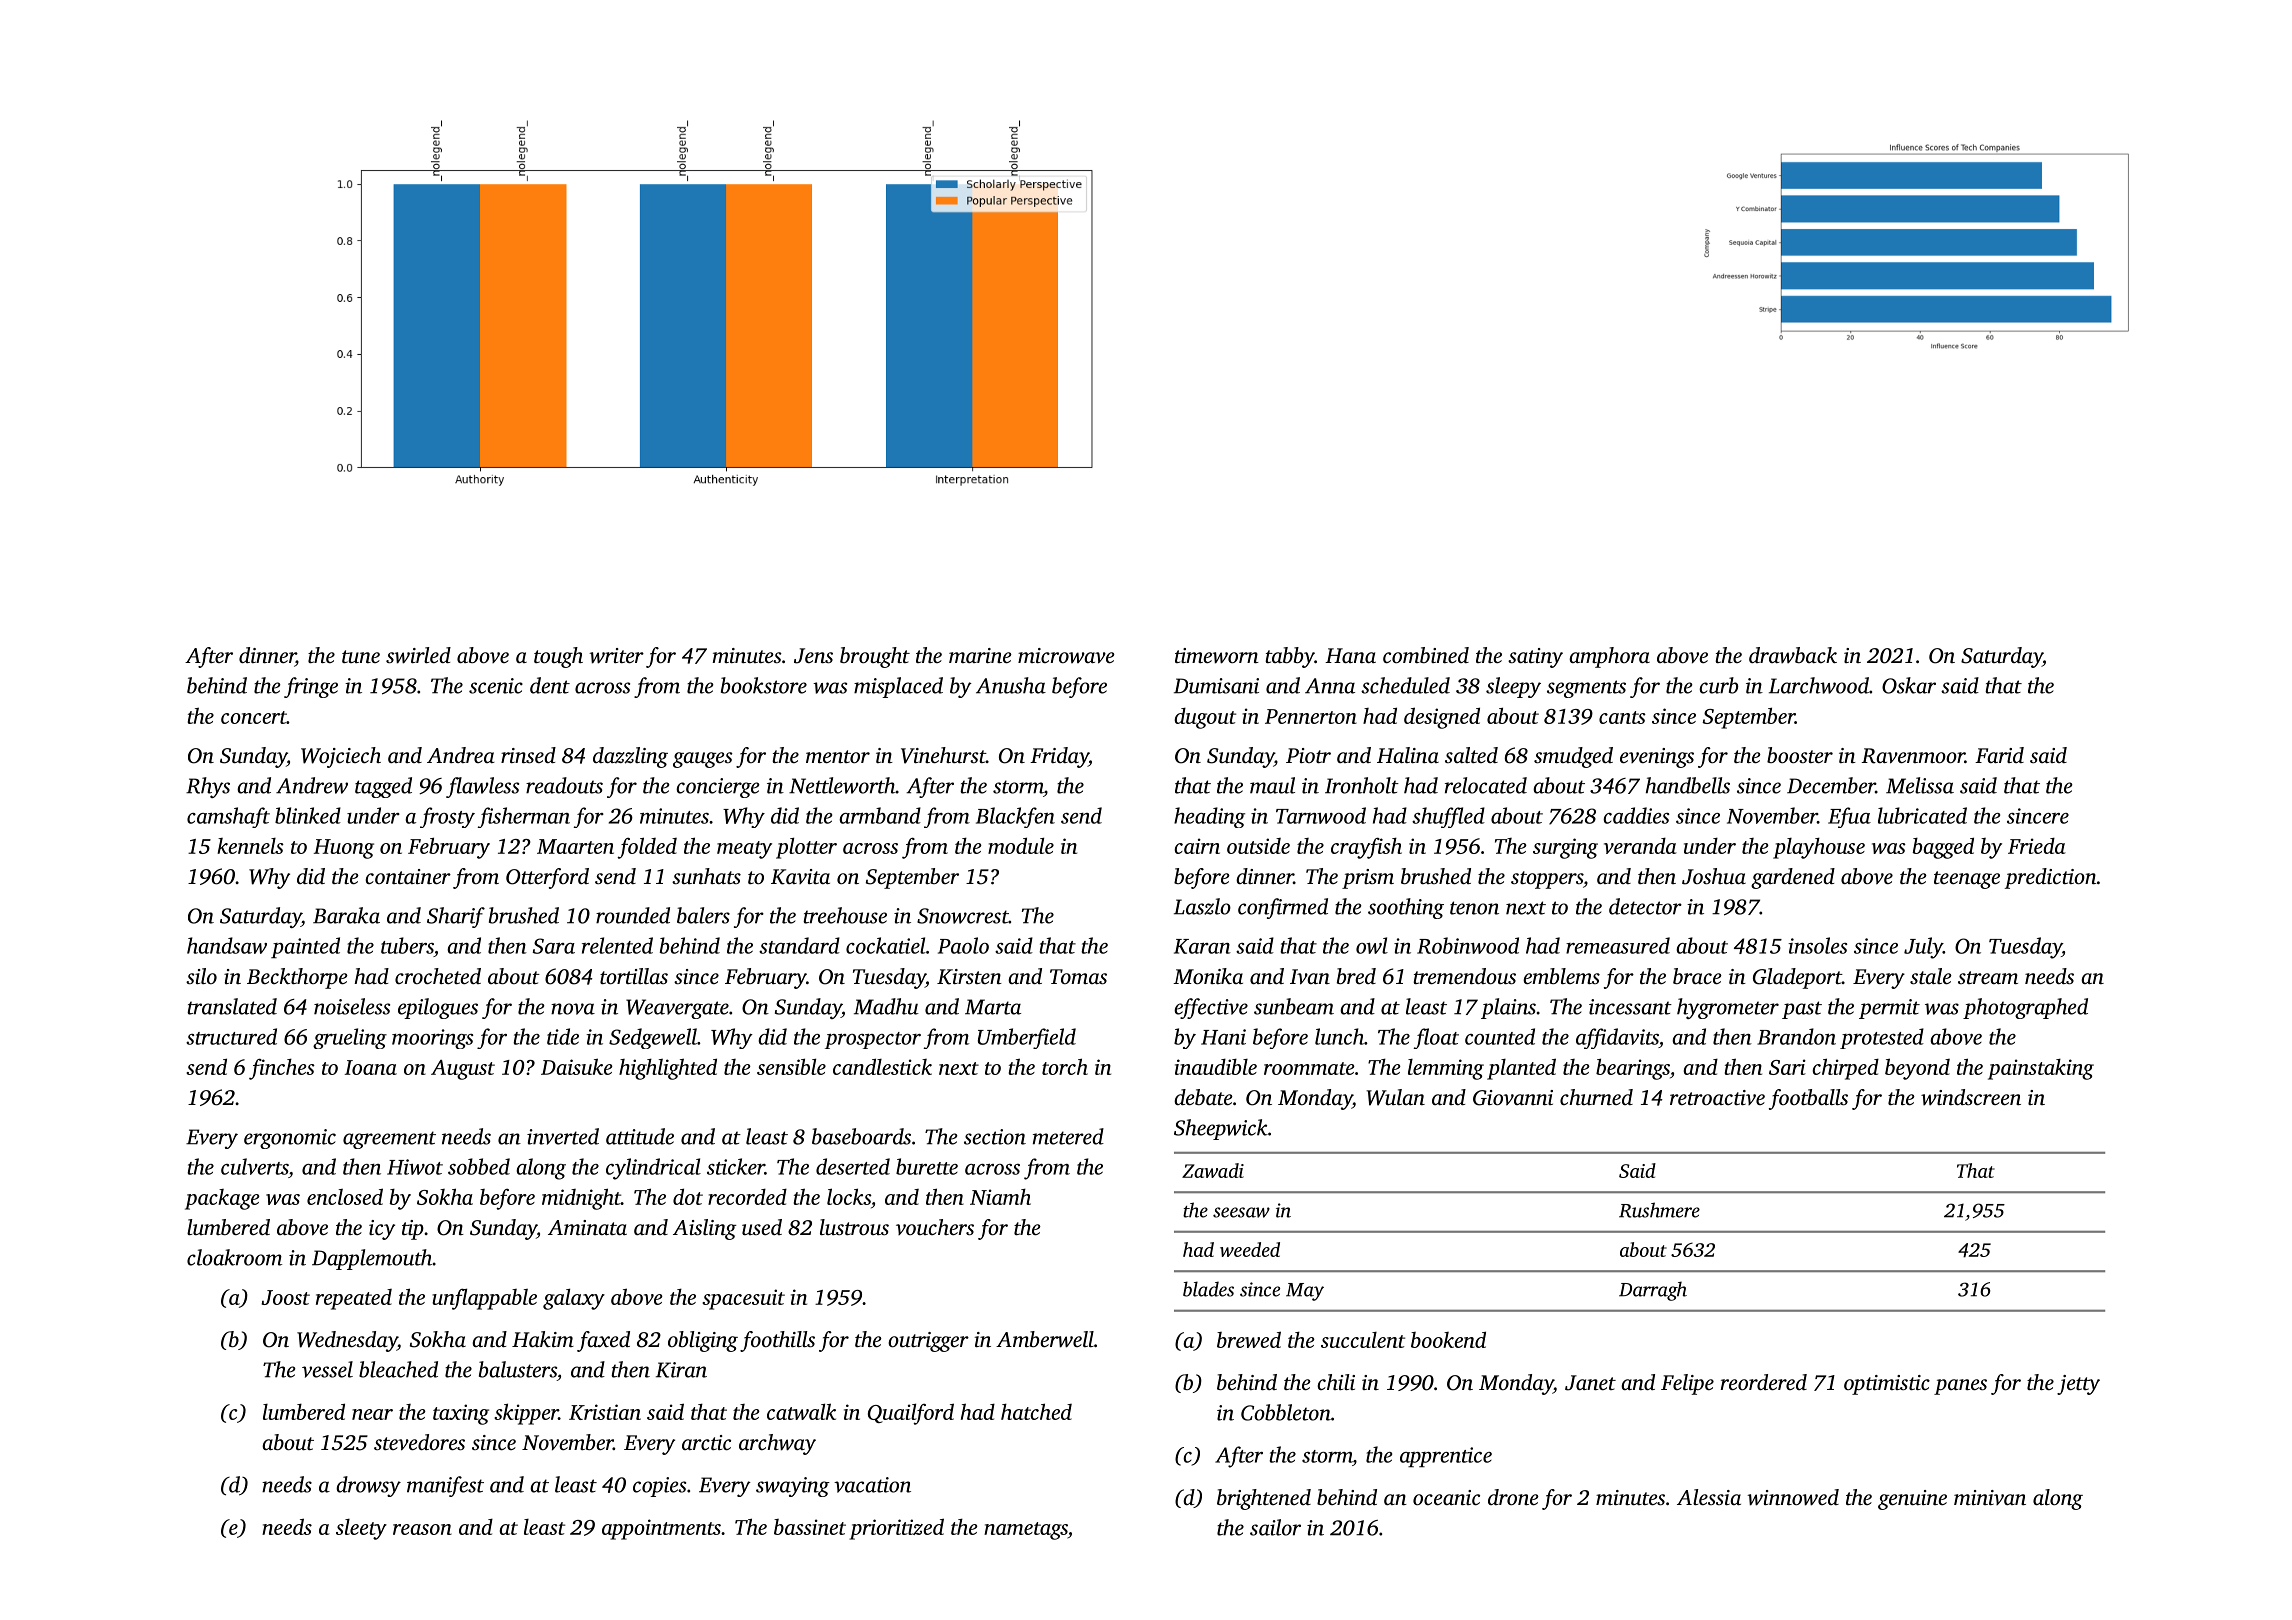  Describe the element at coordinates (1241, 1212) in the document. I see `seesaw` at that location.
